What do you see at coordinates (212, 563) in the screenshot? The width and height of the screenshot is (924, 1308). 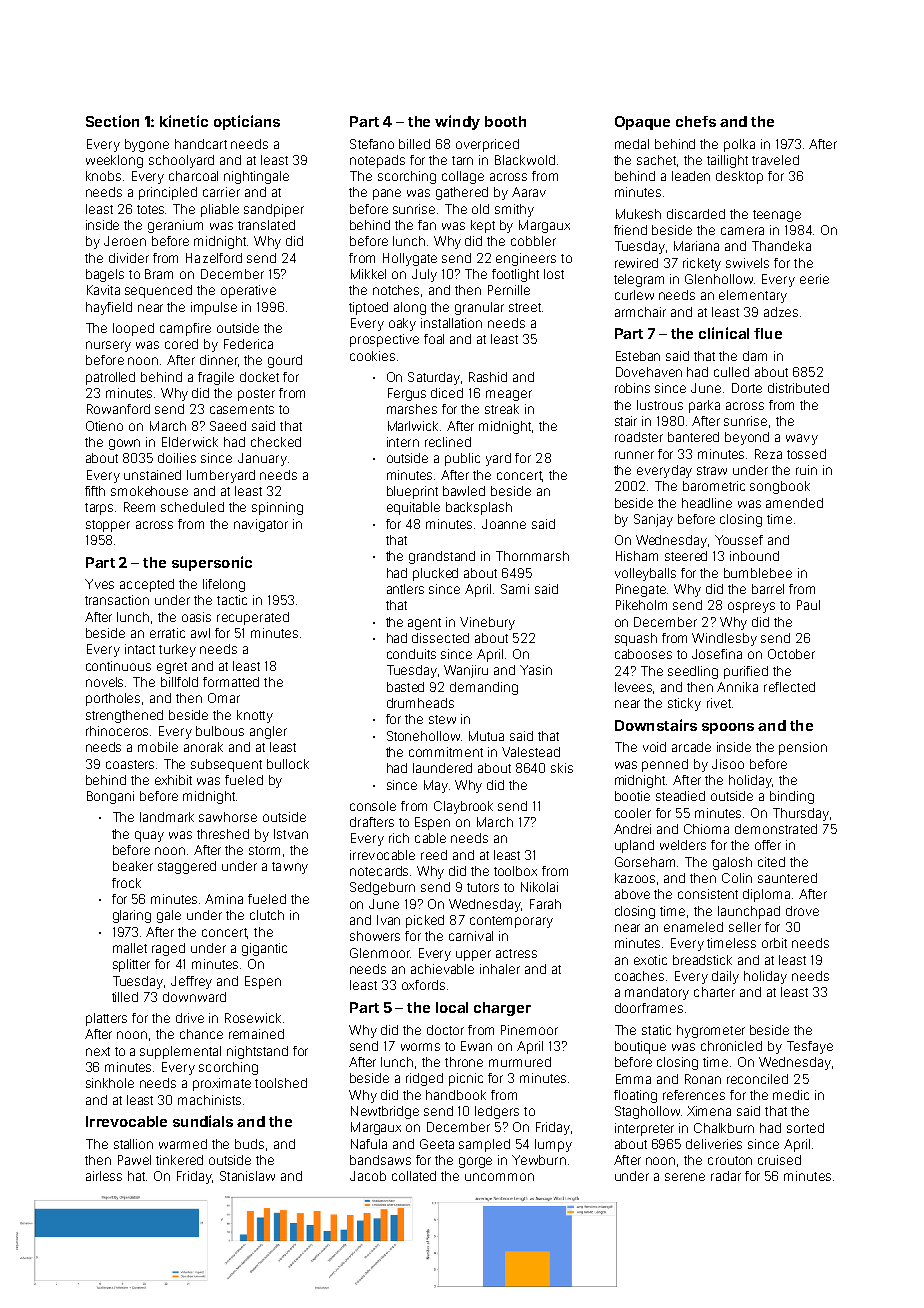 I see `supersonic` at bounding box center [212, 563].
